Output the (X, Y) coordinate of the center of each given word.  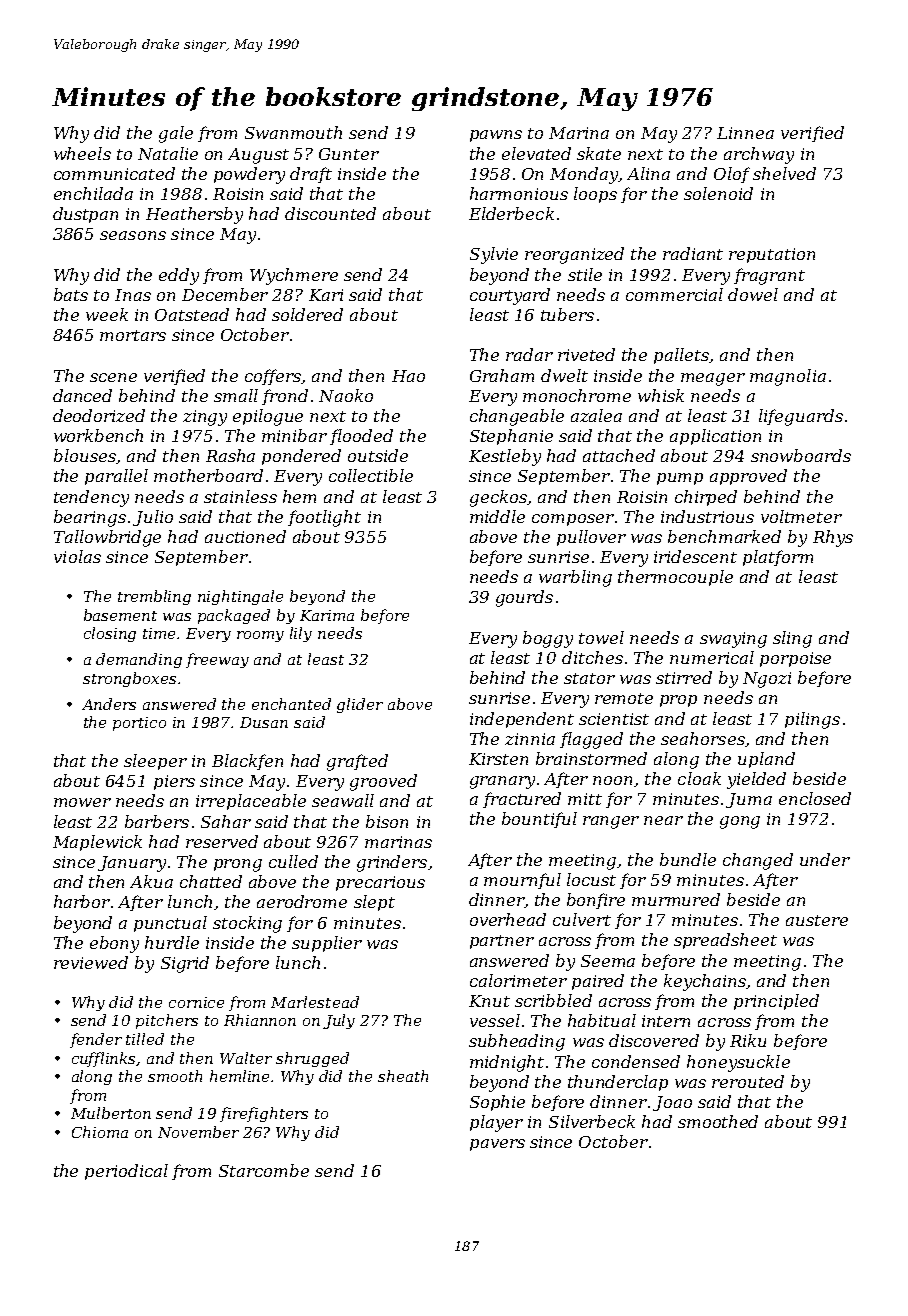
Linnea (745, 133)
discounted (330, 213)
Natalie (168, 153)
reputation (772, 255)
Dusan (264, 722)
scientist (614, 719)
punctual (170, 924)
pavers (497, 1145)
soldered (307, 314)
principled (776, 1002)
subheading (517, 1042)
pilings (812, 720)
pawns (496, 136)
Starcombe (264, 1170)
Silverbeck (592, 1121)
